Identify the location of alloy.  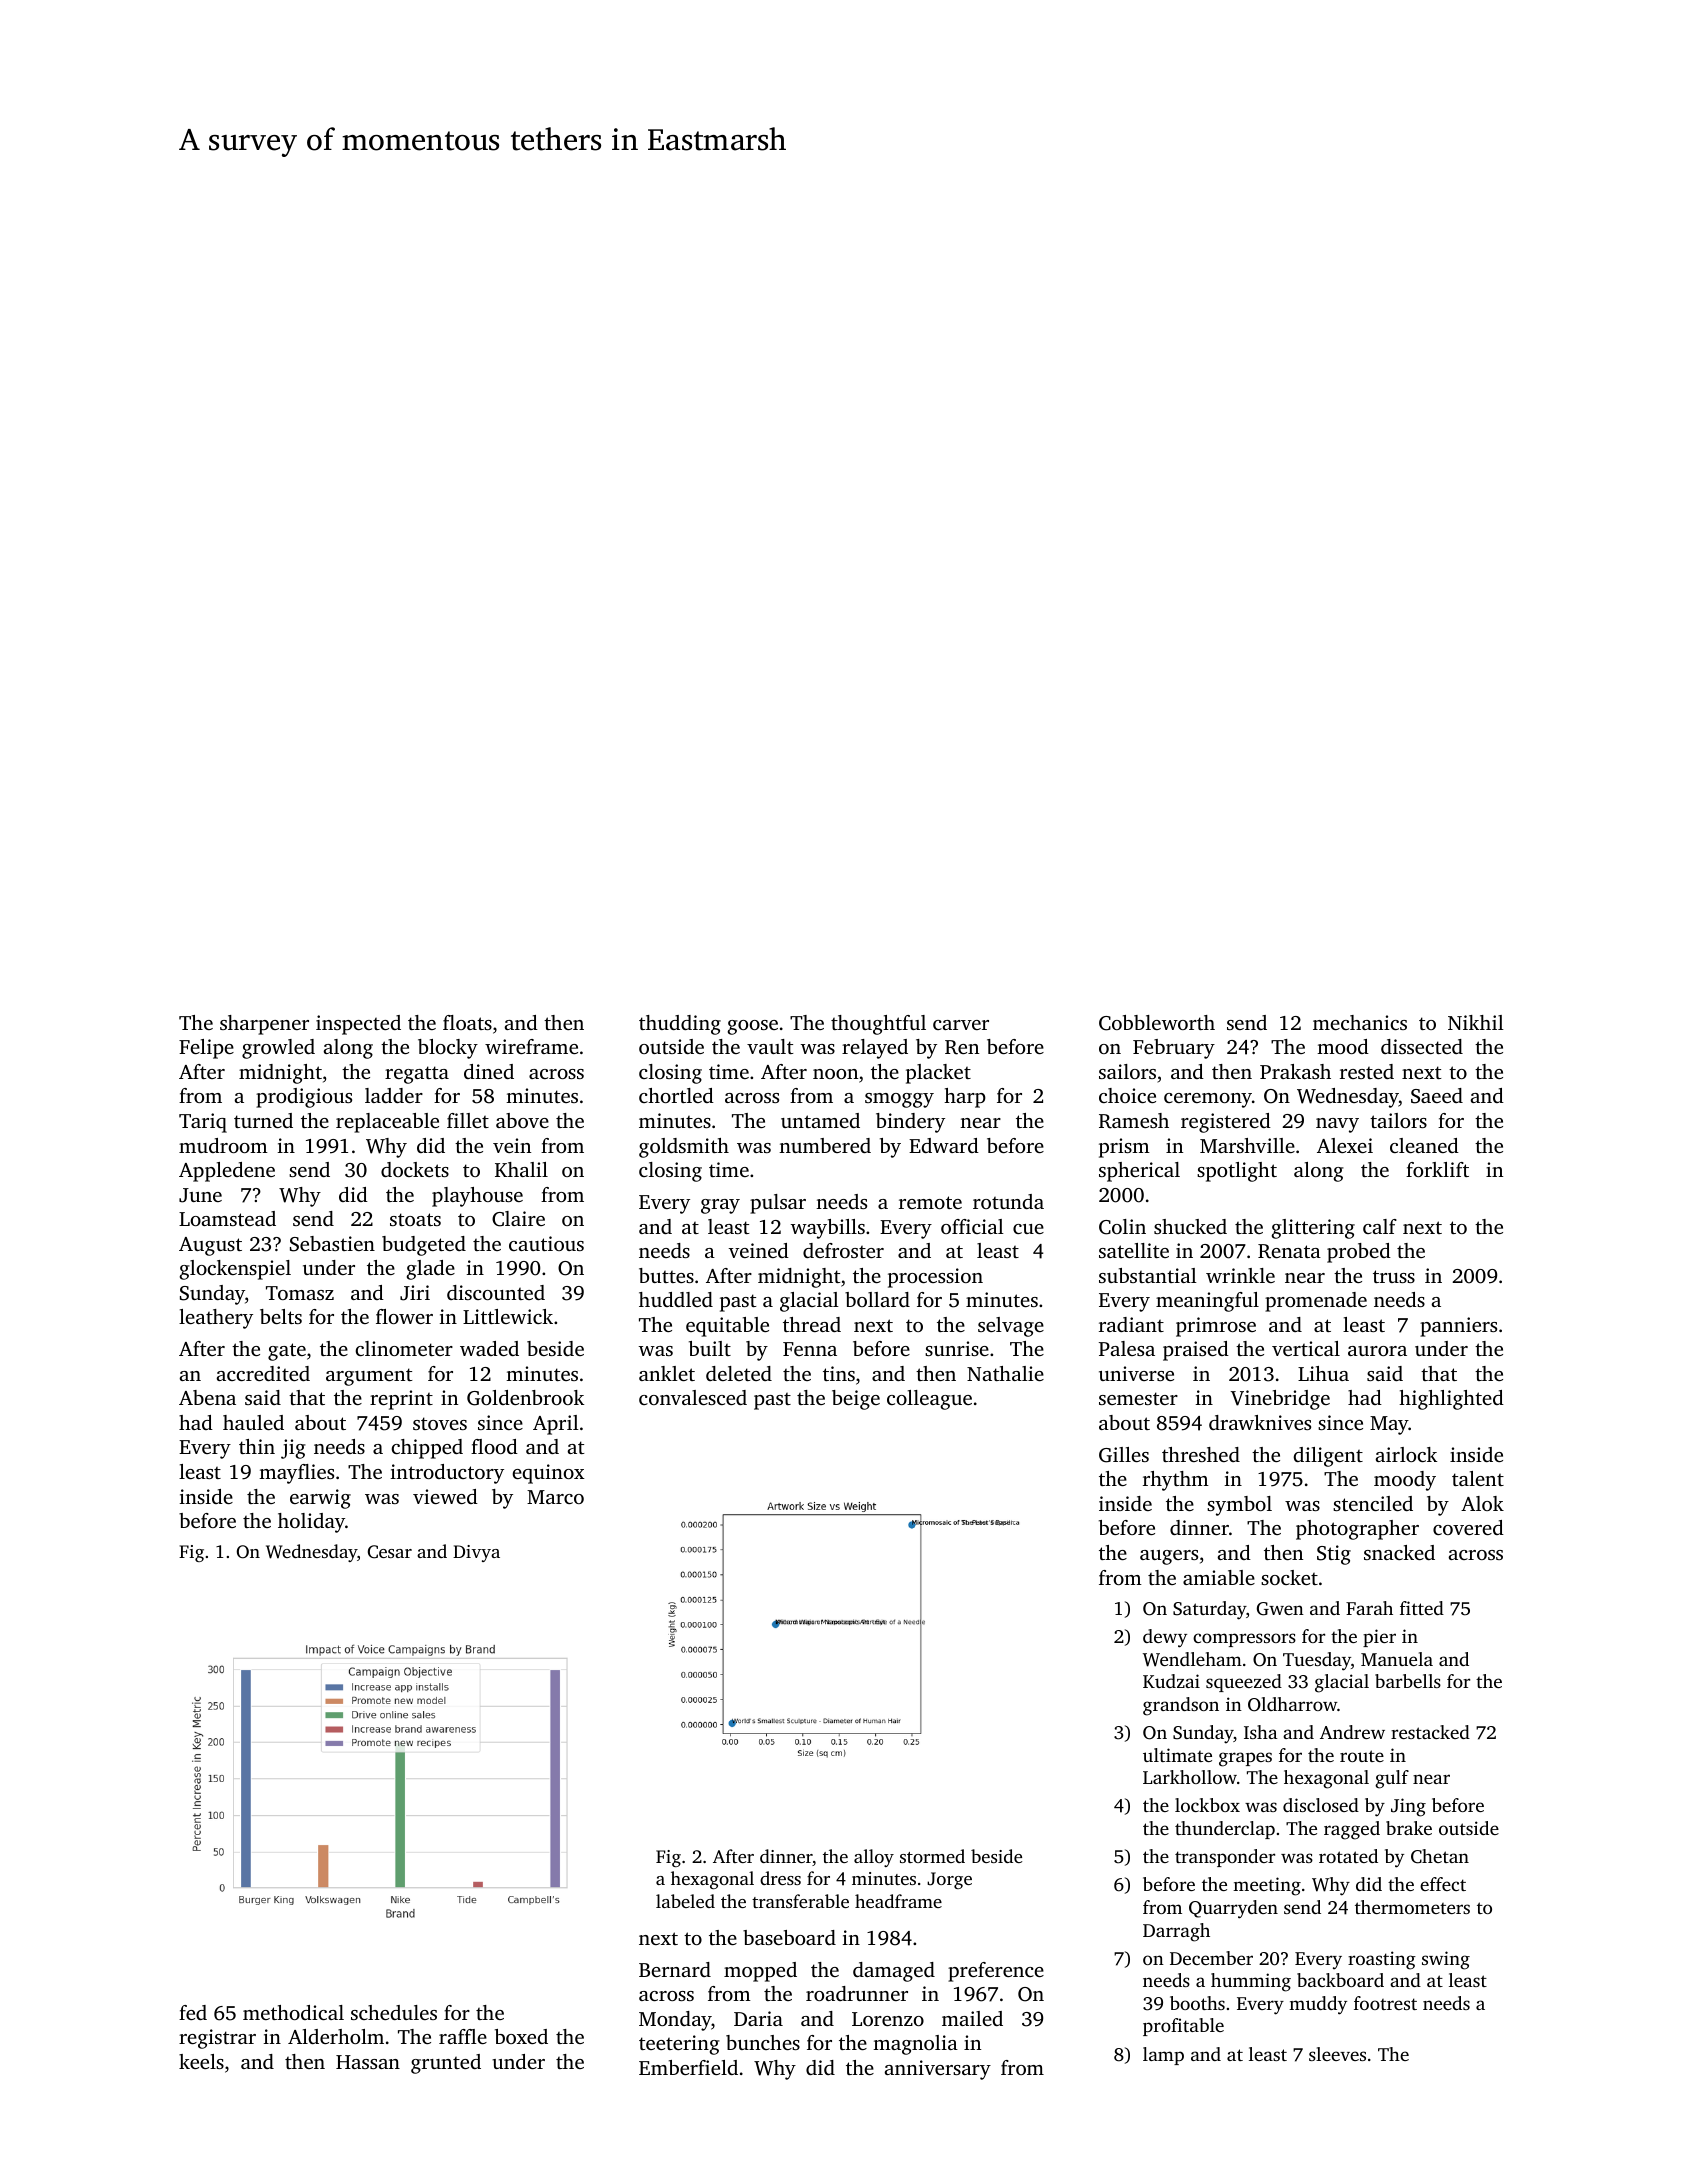
(874, 1858).
